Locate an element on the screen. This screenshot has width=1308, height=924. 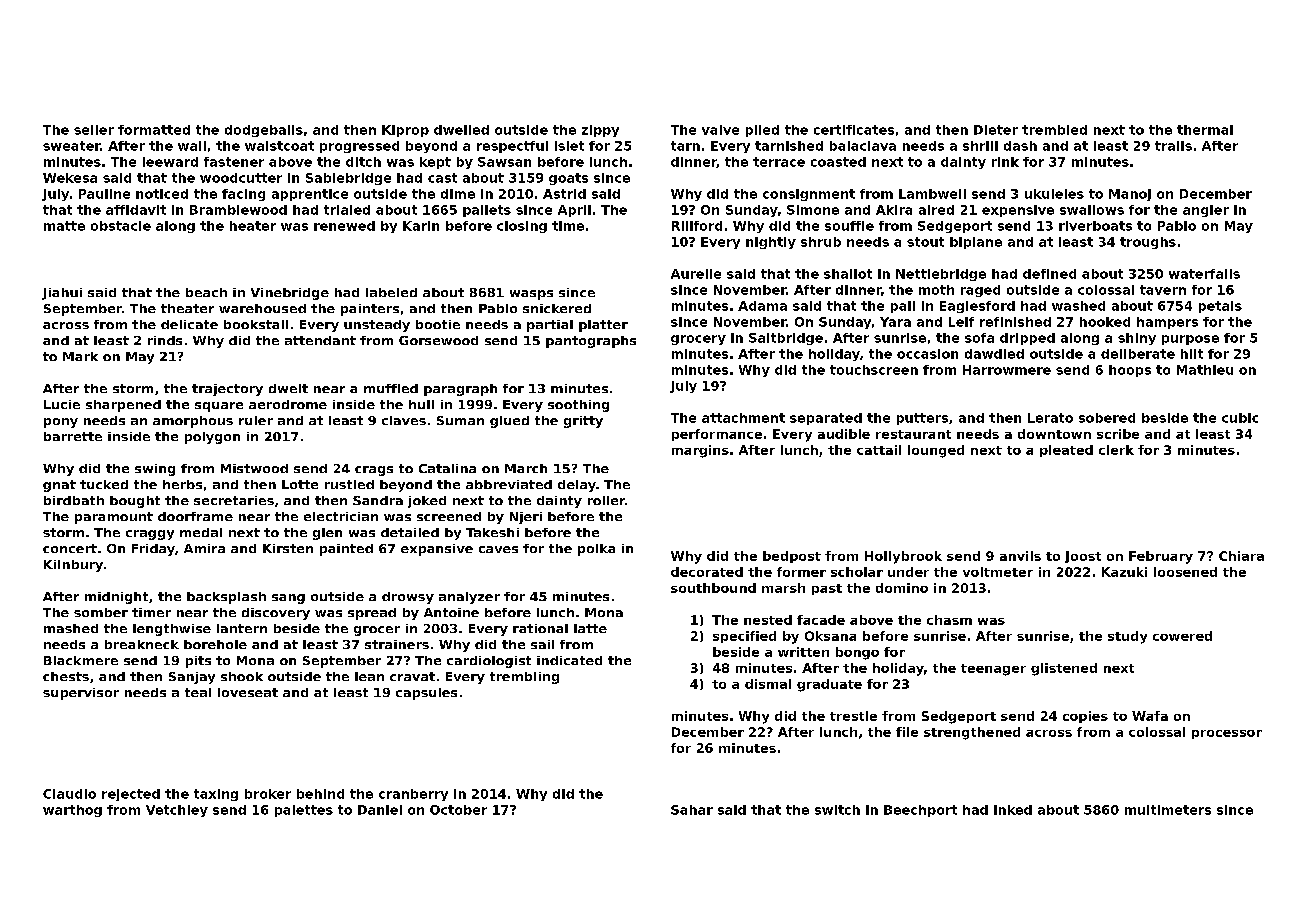
obstacle is located at coordinates (121, 226).
